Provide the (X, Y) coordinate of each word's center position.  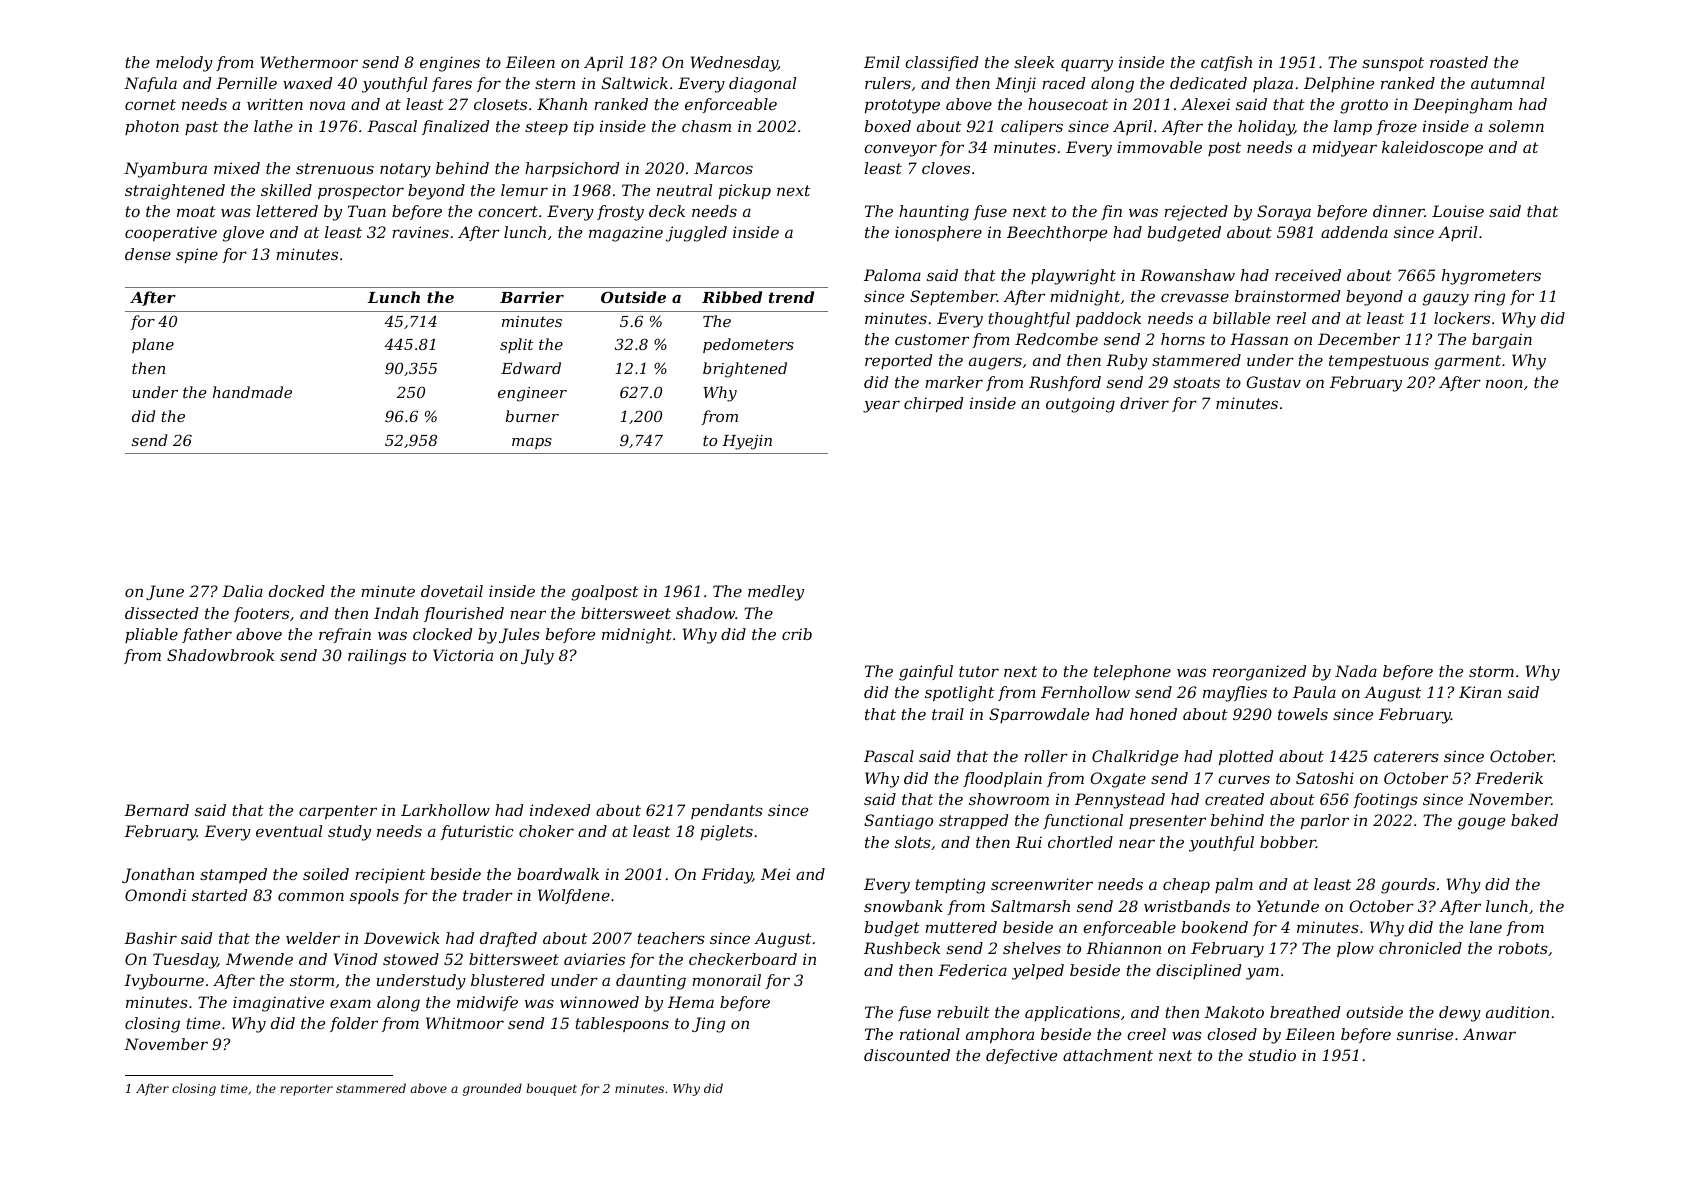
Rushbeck (902, 948)
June (165, 592)
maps (532, 443)
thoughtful (1029, 320)
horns (1183, 339)
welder (313, 938)
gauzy (1446, 299)
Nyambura (165, 170)
